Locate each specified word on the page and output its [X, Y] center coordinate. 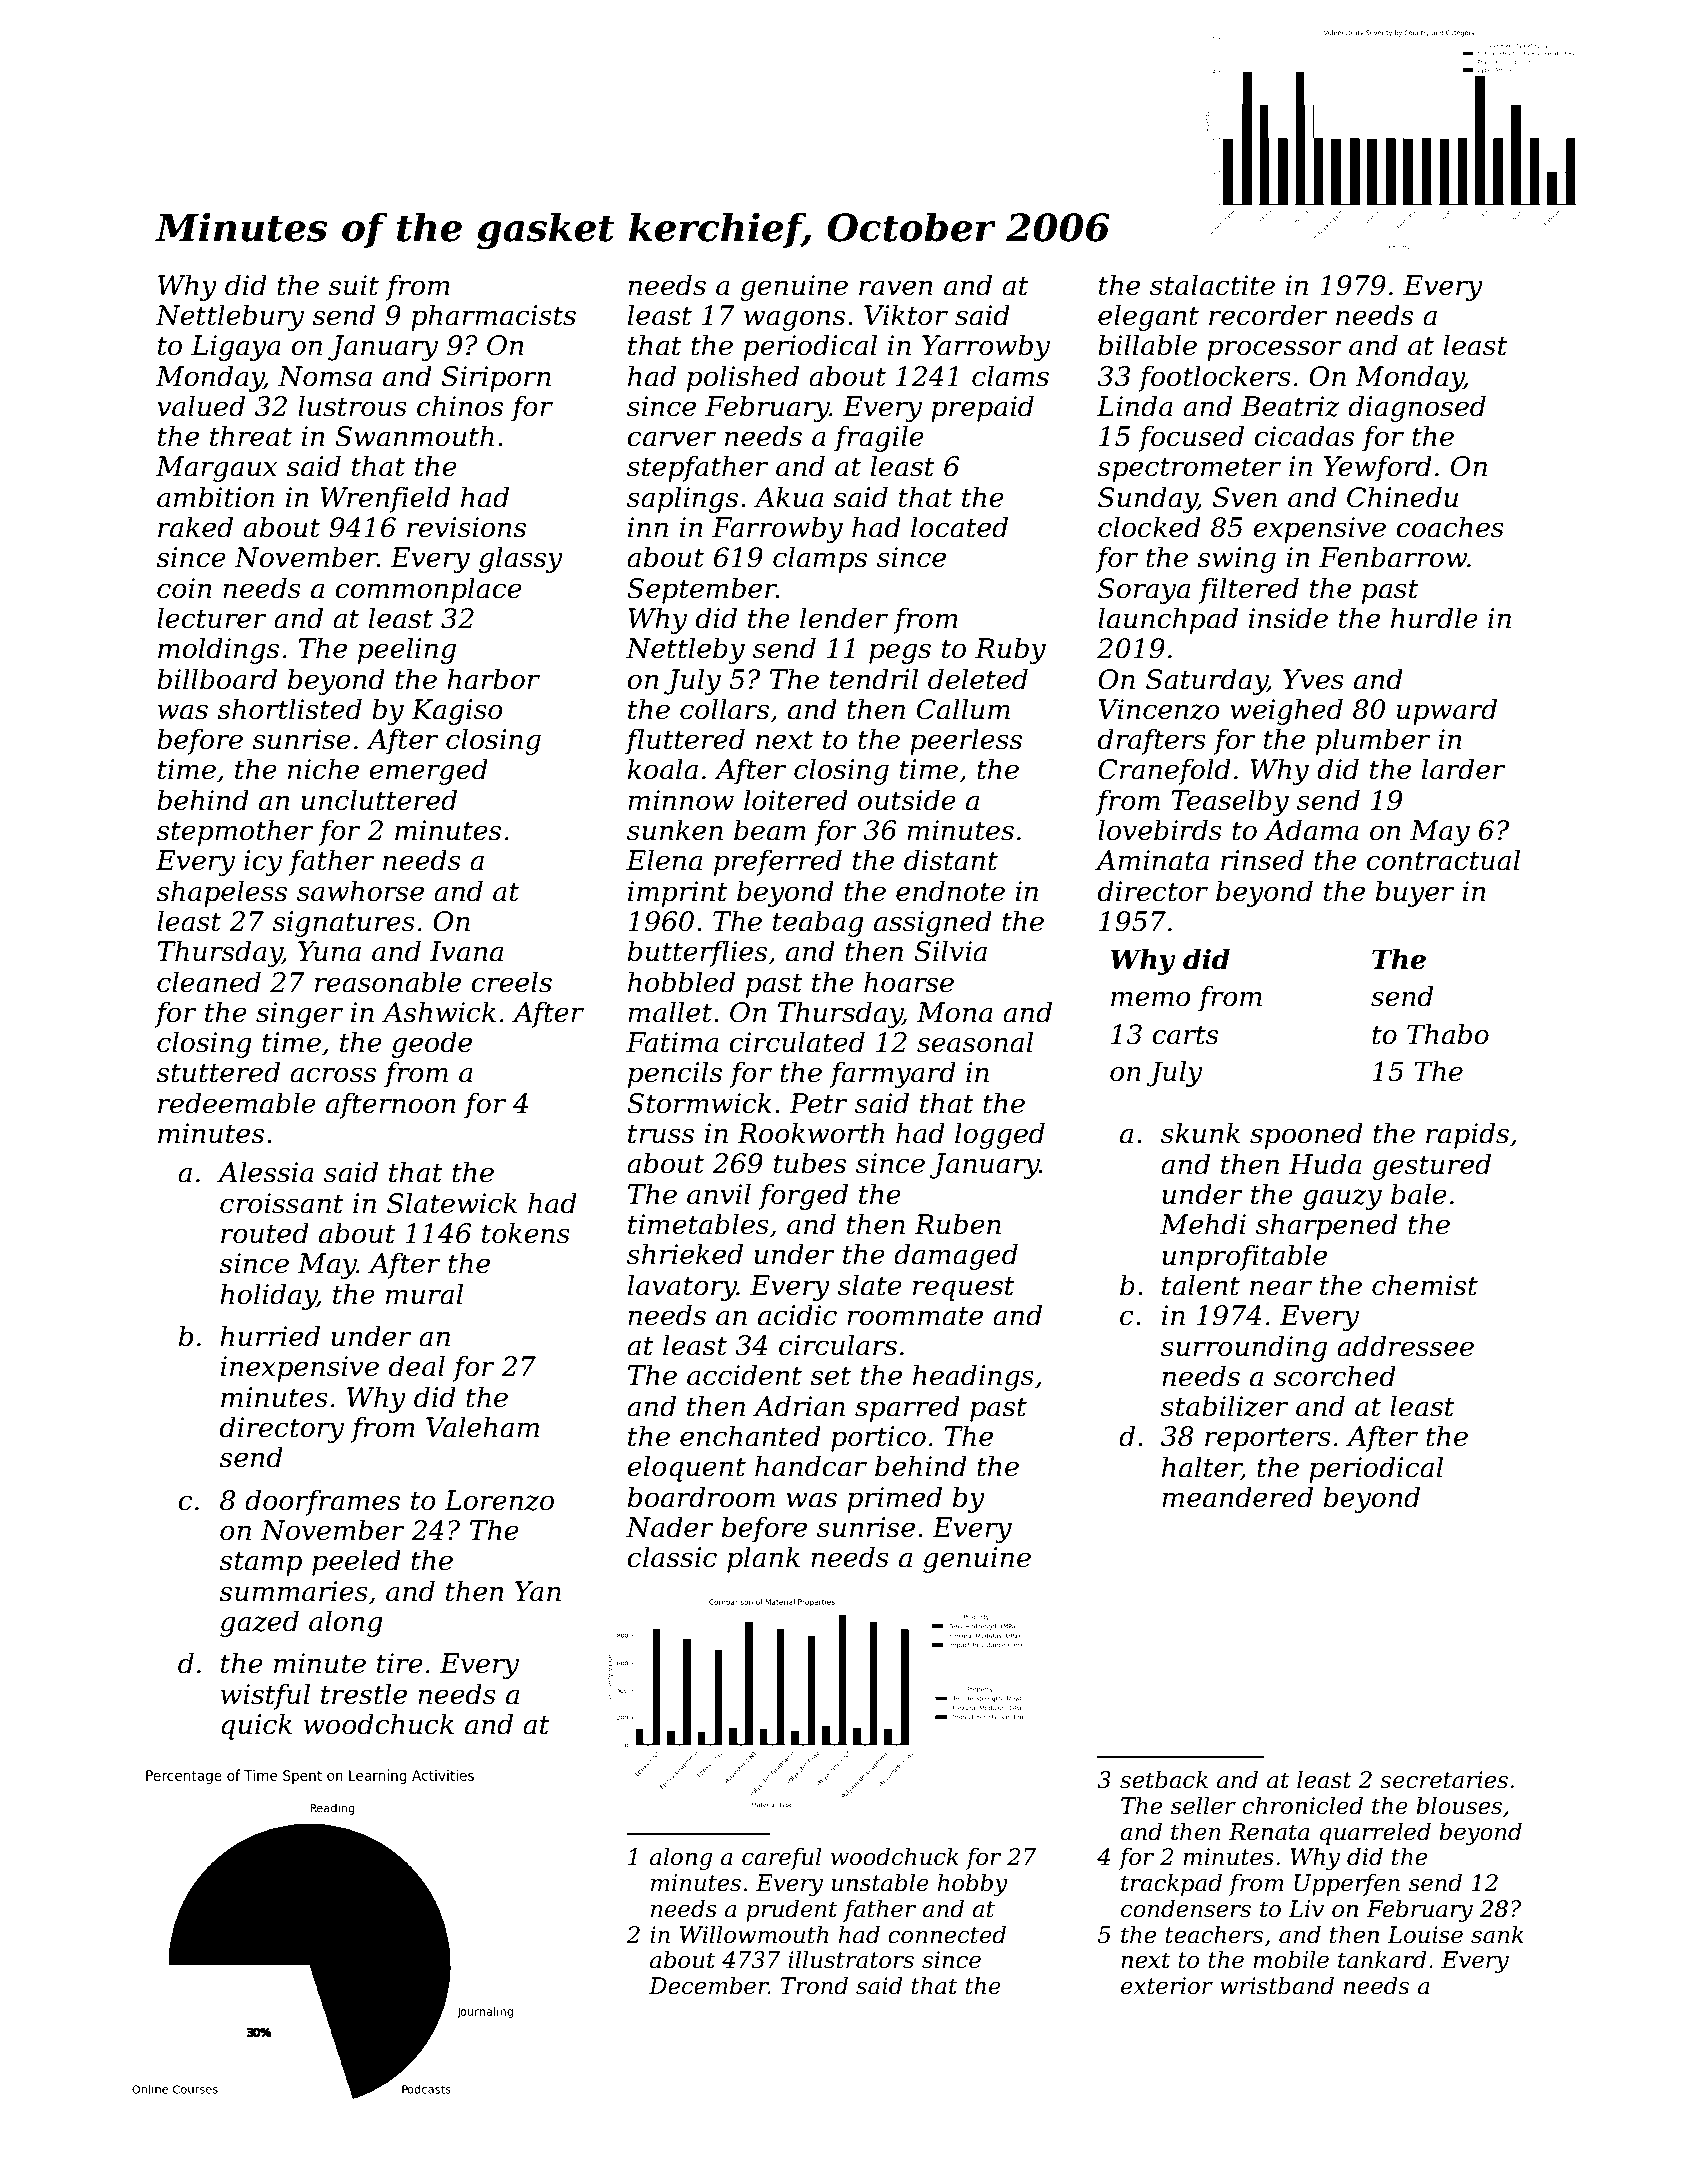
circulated [797, 1042]
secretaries [1444, 1780]
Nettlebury [230, 317]
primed [894, 1499]
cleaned [209, 982]
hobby [973, 1884]
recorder [1268, 315]
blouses [1459, 1805]
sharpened [1327, 1226]
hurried [270, 1336]
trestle [364, 1694]
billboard [217, 679]
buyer [1415, 893]
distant [951, 860]
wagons [794, 320]
